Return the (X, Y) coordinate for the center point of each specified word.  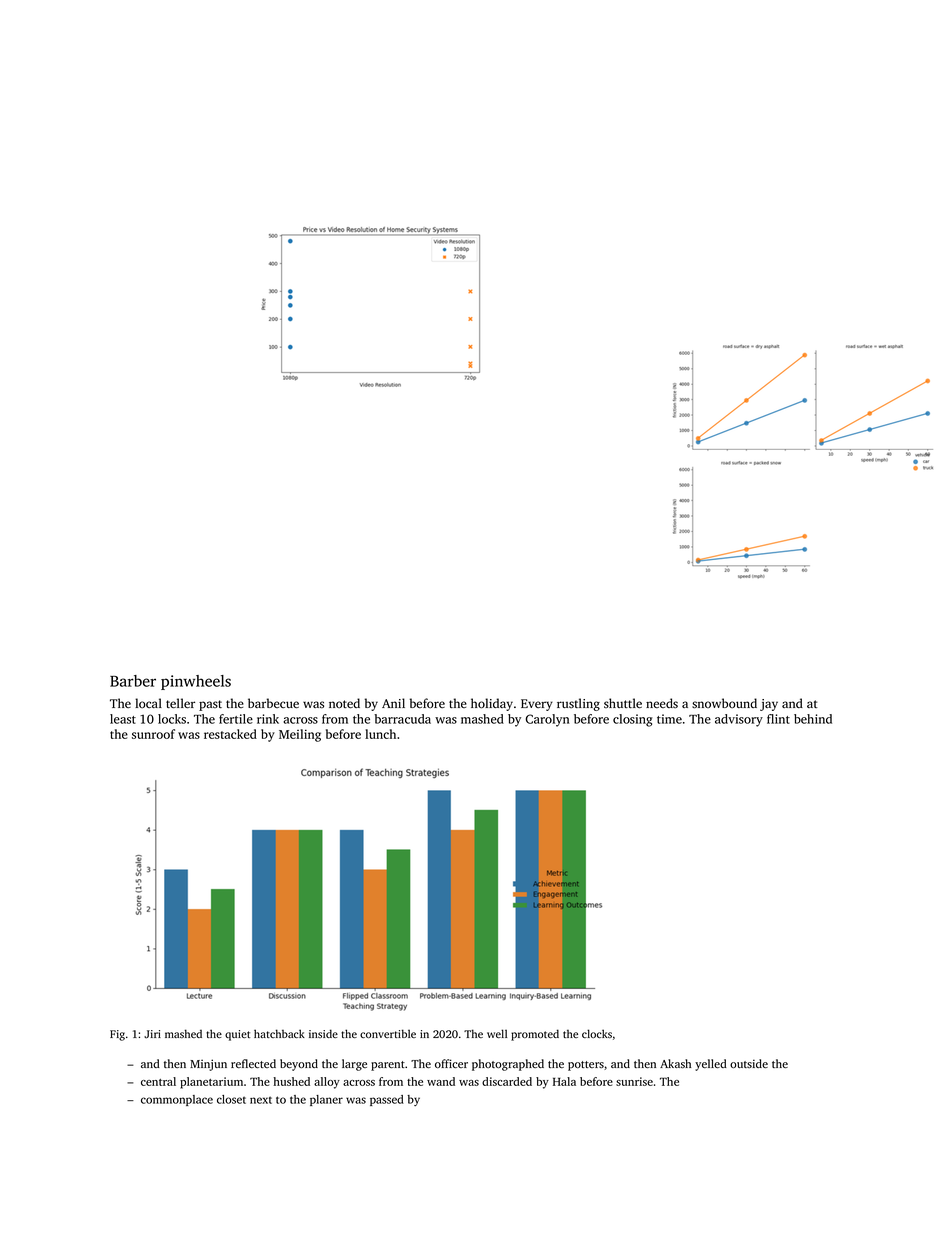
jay (769, 705)
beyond (299, 1065)
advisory (739, 720)
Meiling (300, 735)
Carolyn (547, 720)
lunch (380, 734)
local (148, 703)
